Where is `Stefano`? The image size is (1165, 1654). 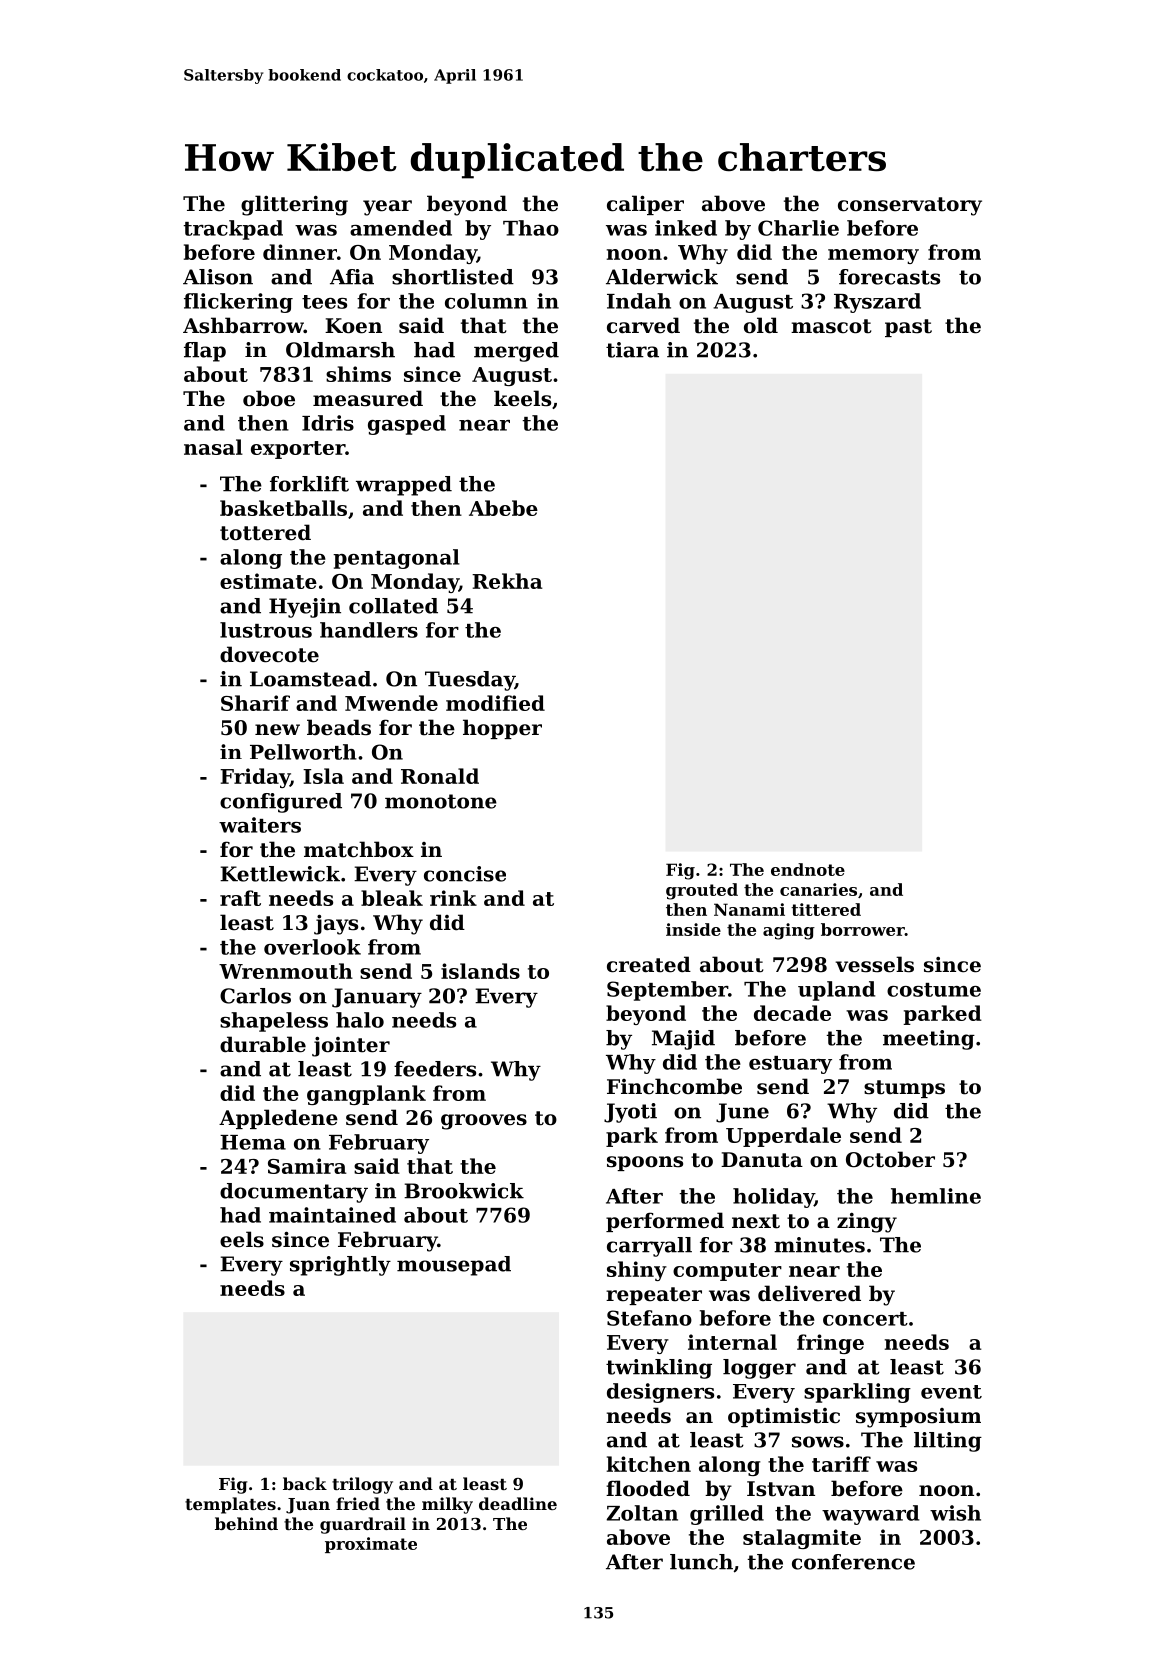
Stefano is located at coordinates (649, 1318).
